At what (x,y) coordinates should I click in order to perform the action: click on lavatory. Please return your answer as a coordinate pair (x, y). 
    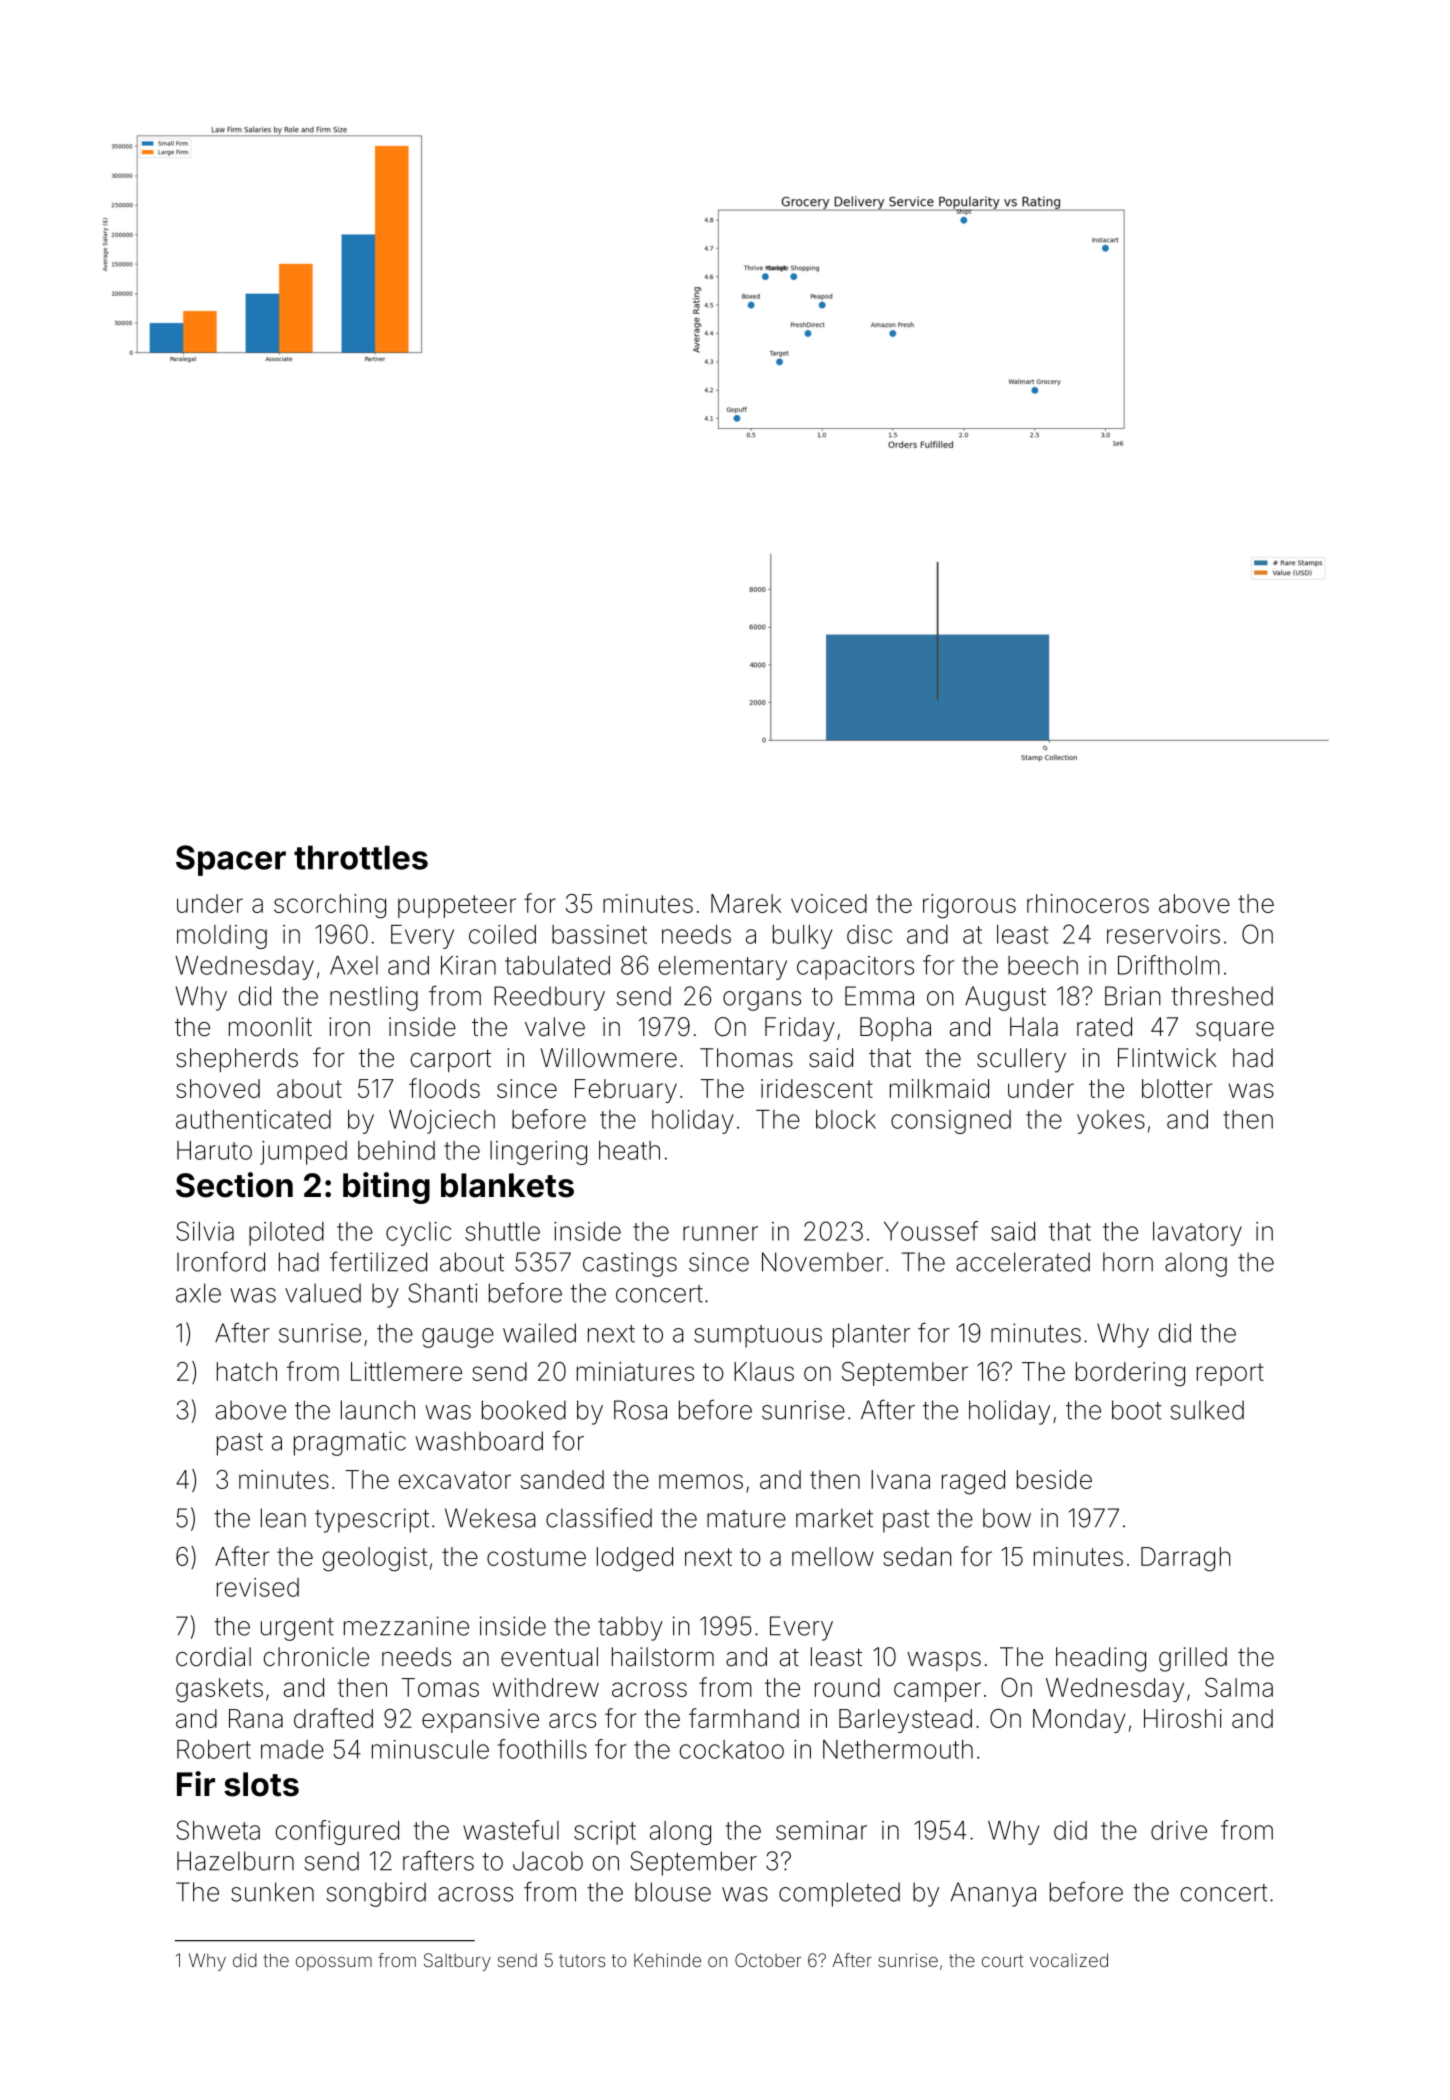
    Looking at the image, I should click on (1197, 1234).
